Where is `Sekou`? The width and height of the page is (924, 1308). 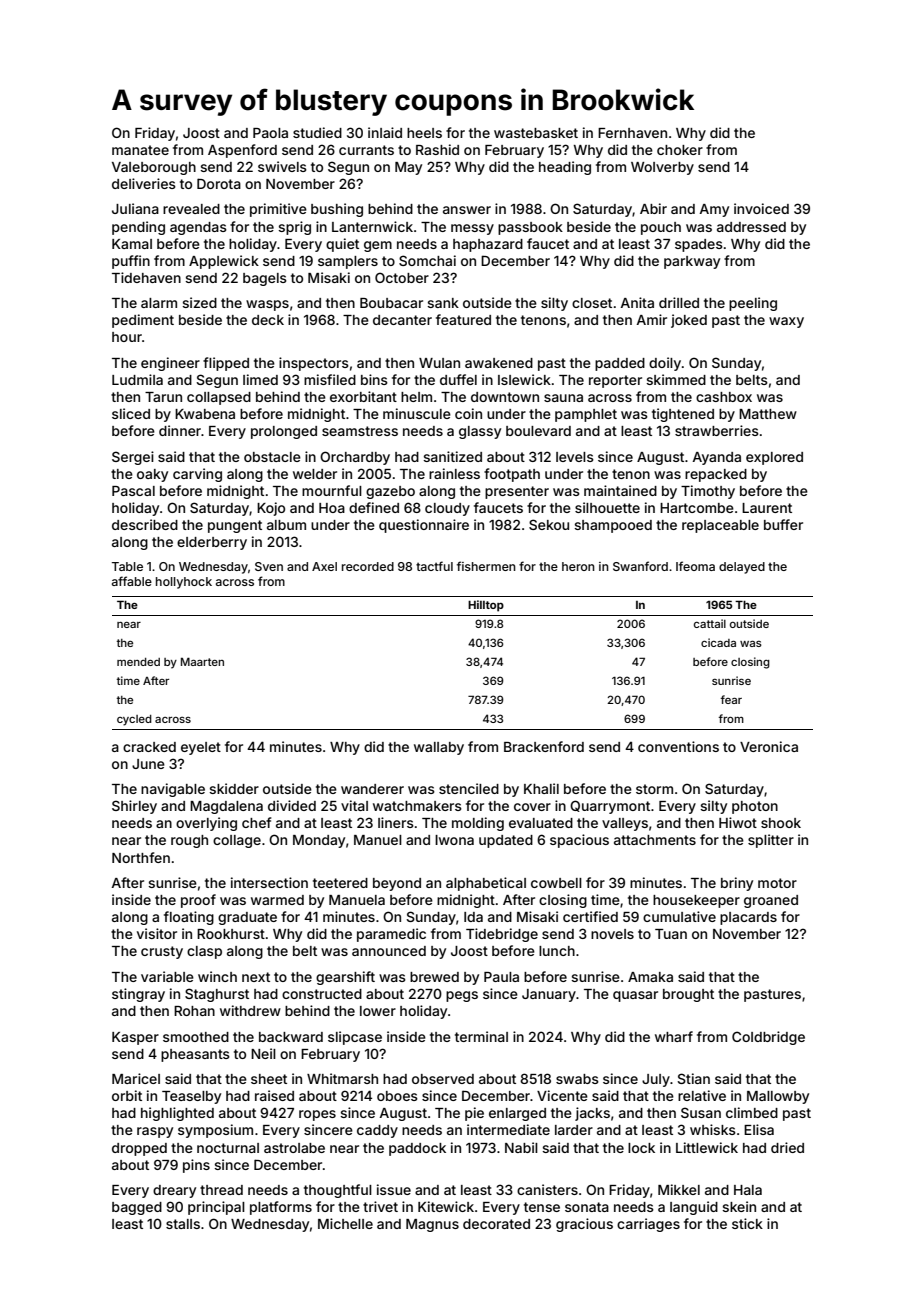 Sekou is located at coordinates (549, 524).
